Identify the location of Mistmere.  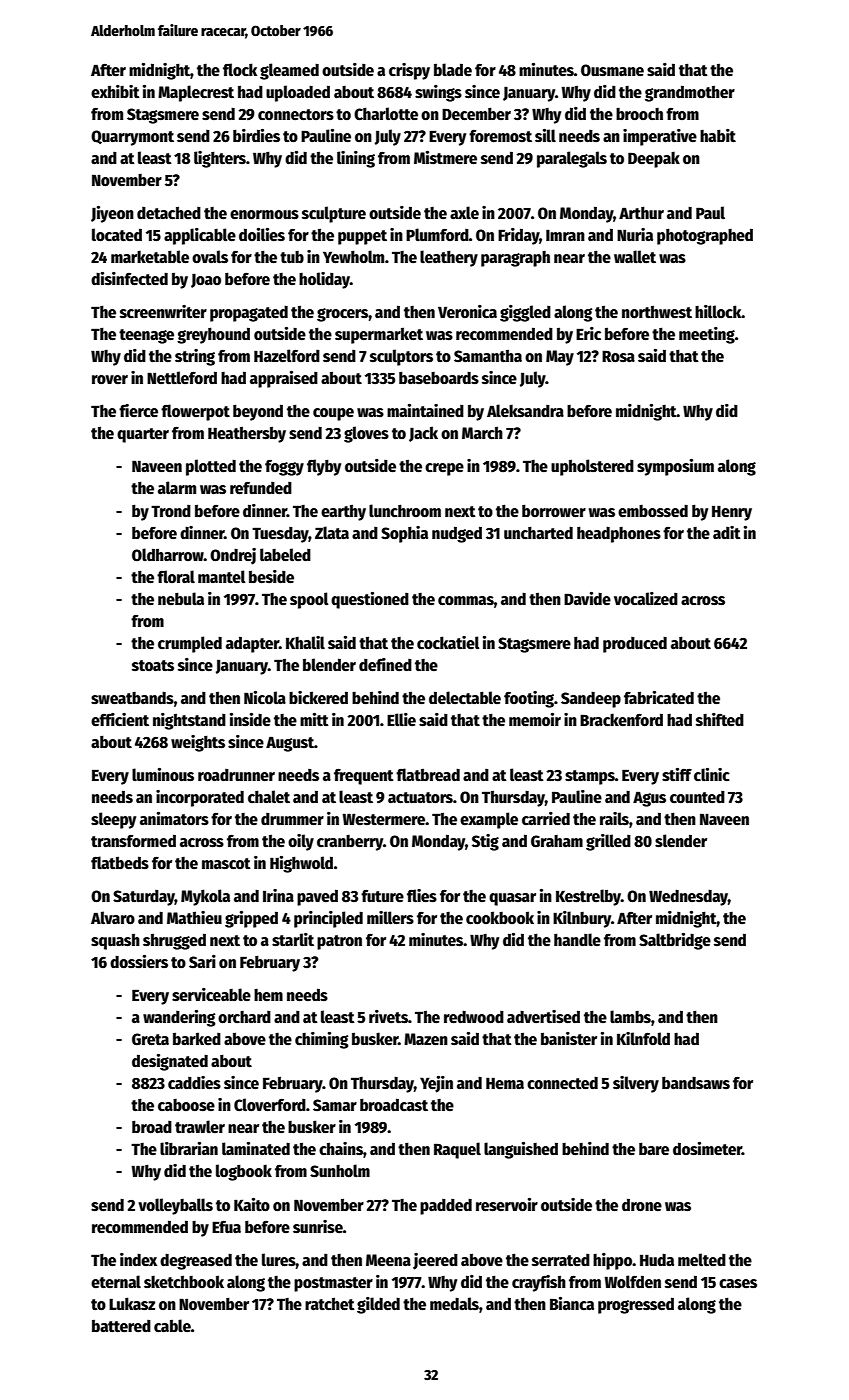
(445, 158).
